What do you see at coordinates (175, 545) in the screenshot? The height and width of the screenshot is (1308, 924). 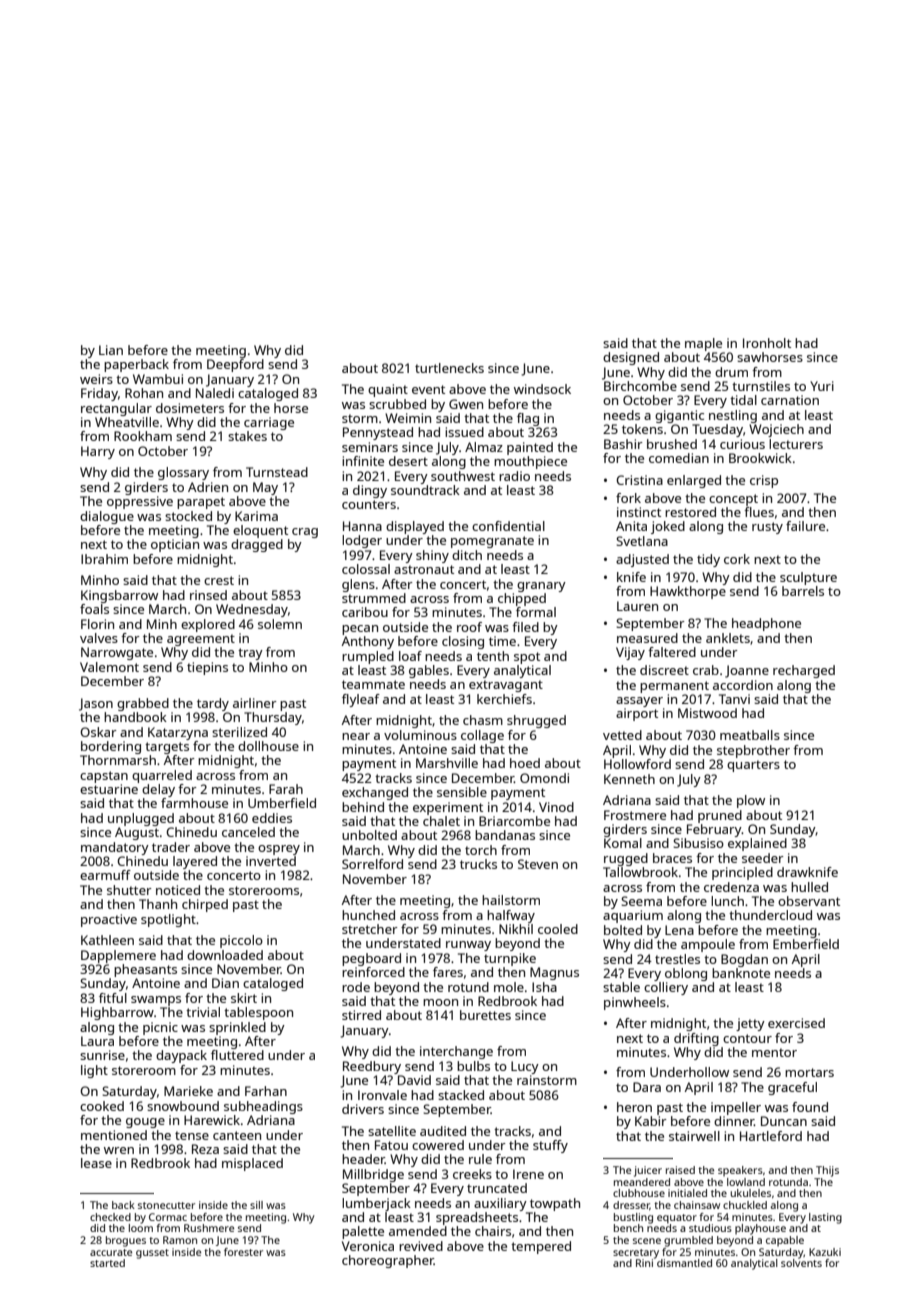 I see `optician` at bounding box center [175, 545].
